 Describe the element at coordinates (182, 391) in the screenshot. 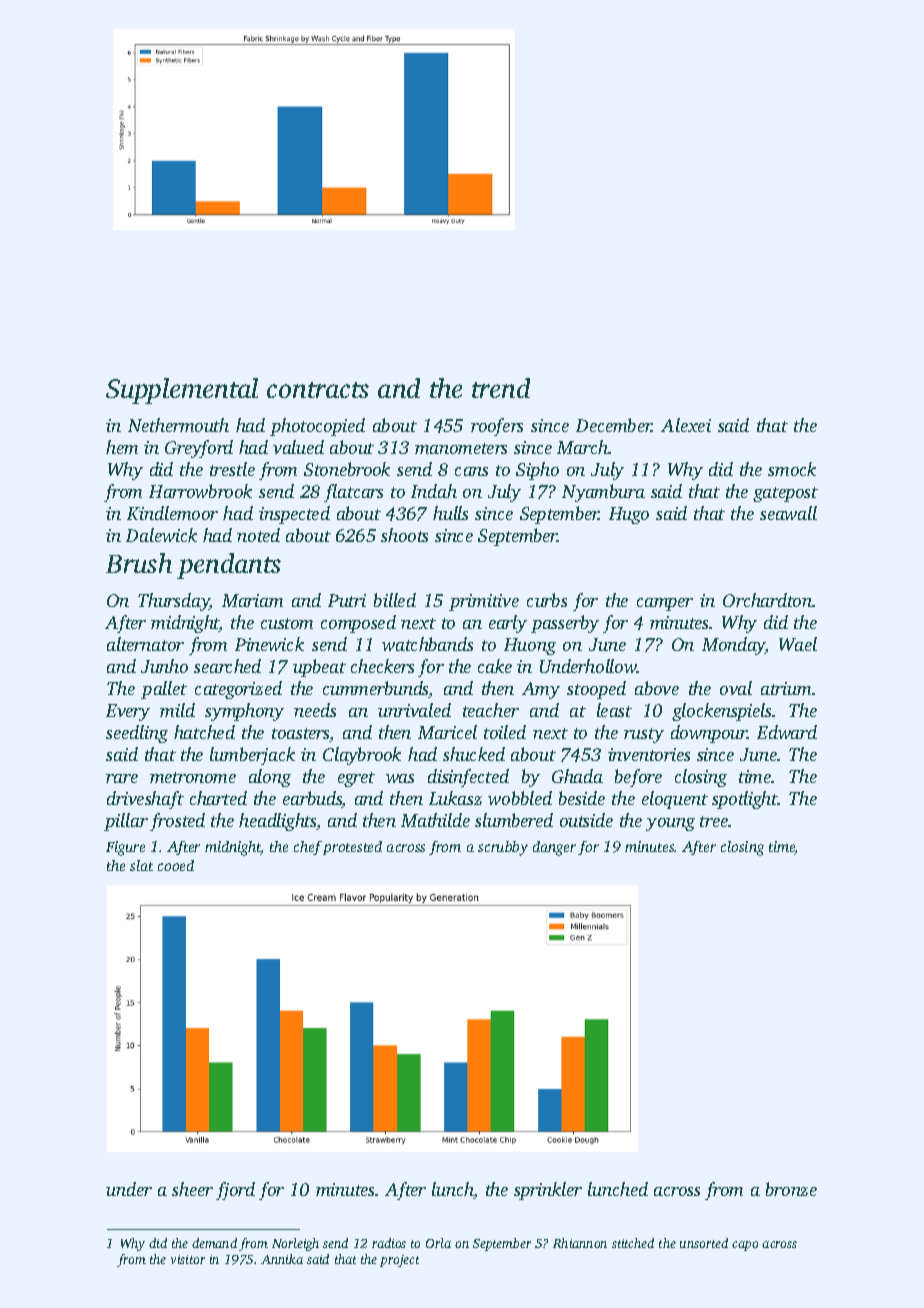

I see `Supplemental` at that location.
